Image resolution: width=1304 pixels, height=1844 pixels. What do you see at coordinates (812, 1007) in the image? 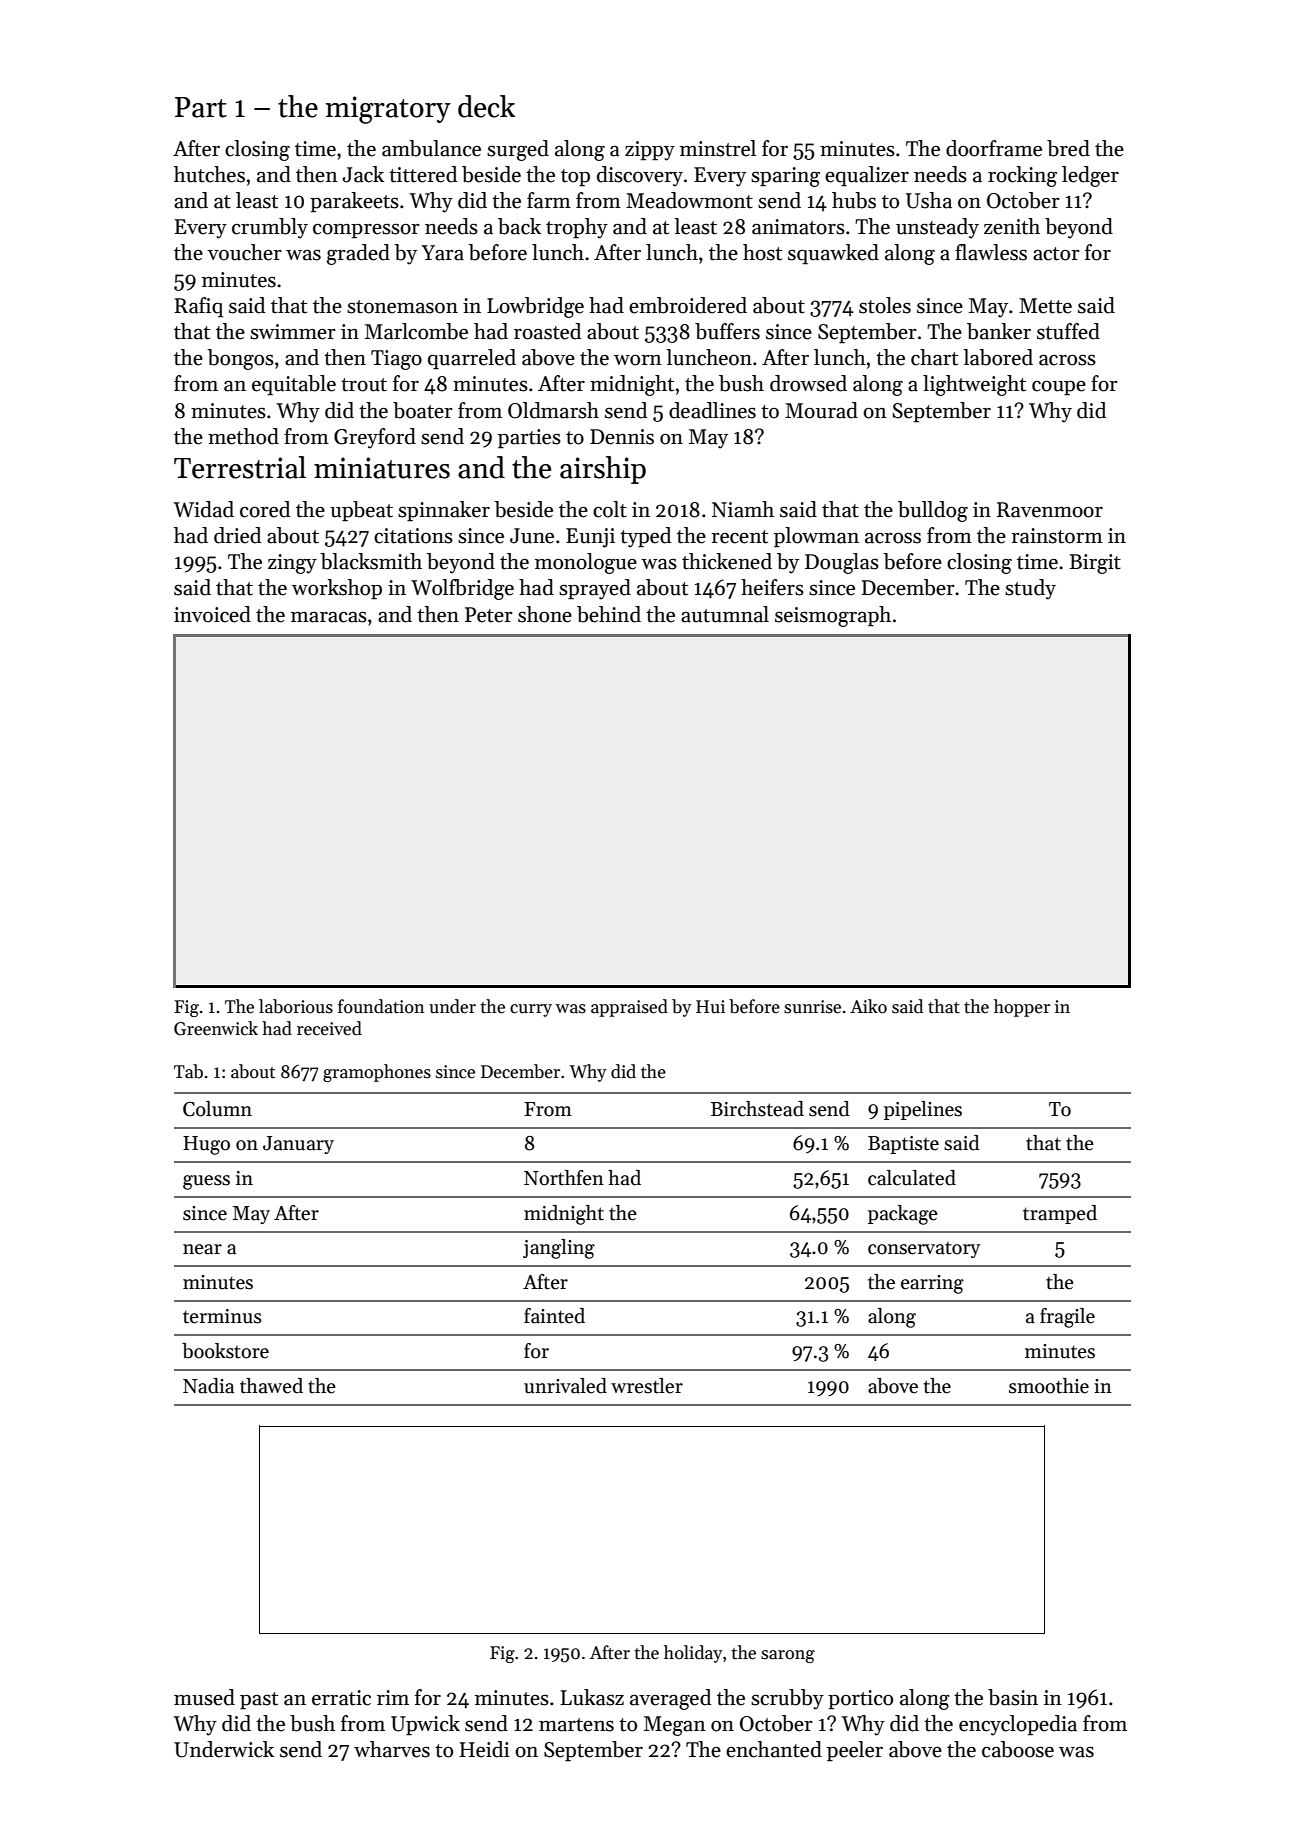
I see `sunrise` at bounding box center [812, 1007].
